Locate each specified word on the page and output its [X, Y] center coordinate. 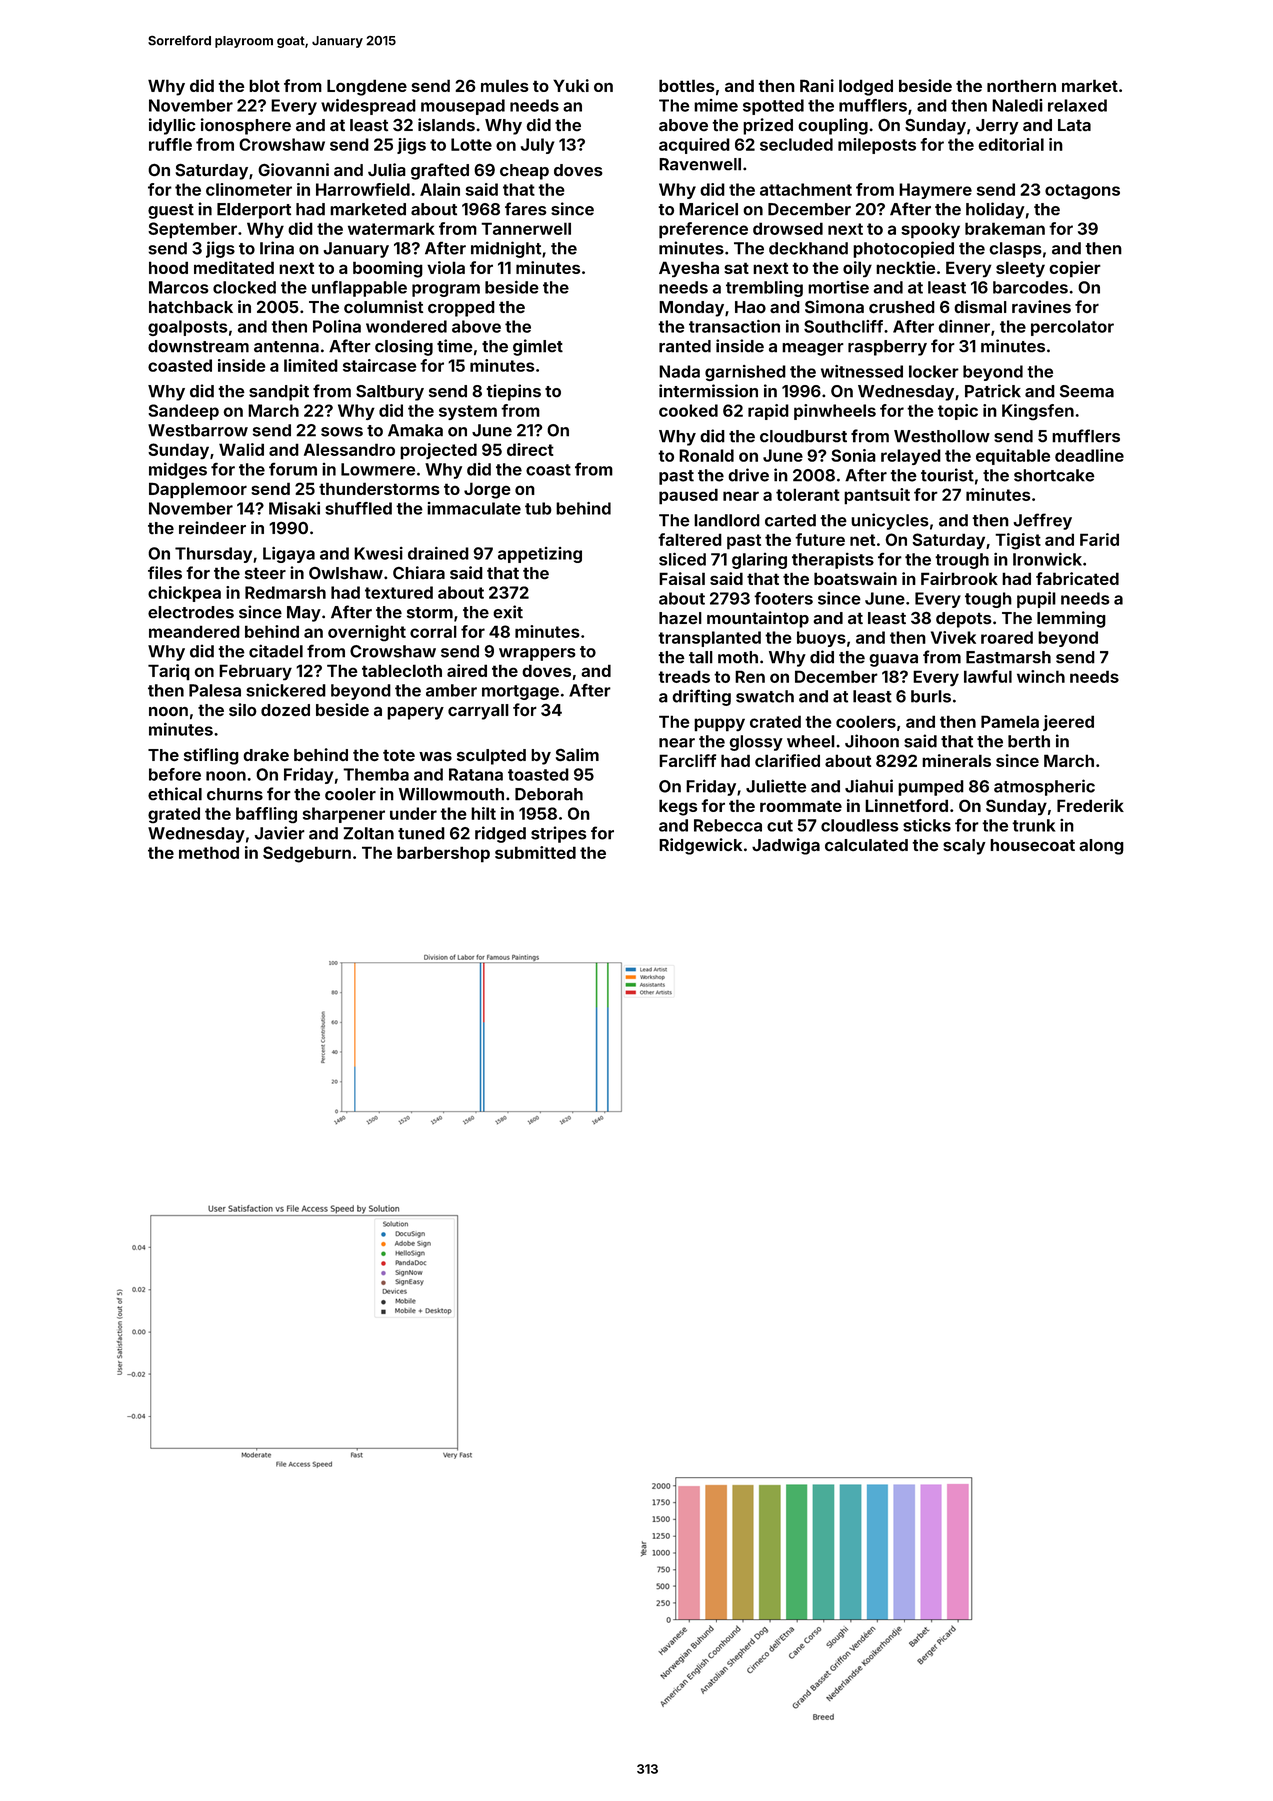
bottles [687, 85]
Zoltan [368, 833]
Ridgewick [700, 846]
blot [264, 85]
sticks [927, 825]
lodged [866, 87]
